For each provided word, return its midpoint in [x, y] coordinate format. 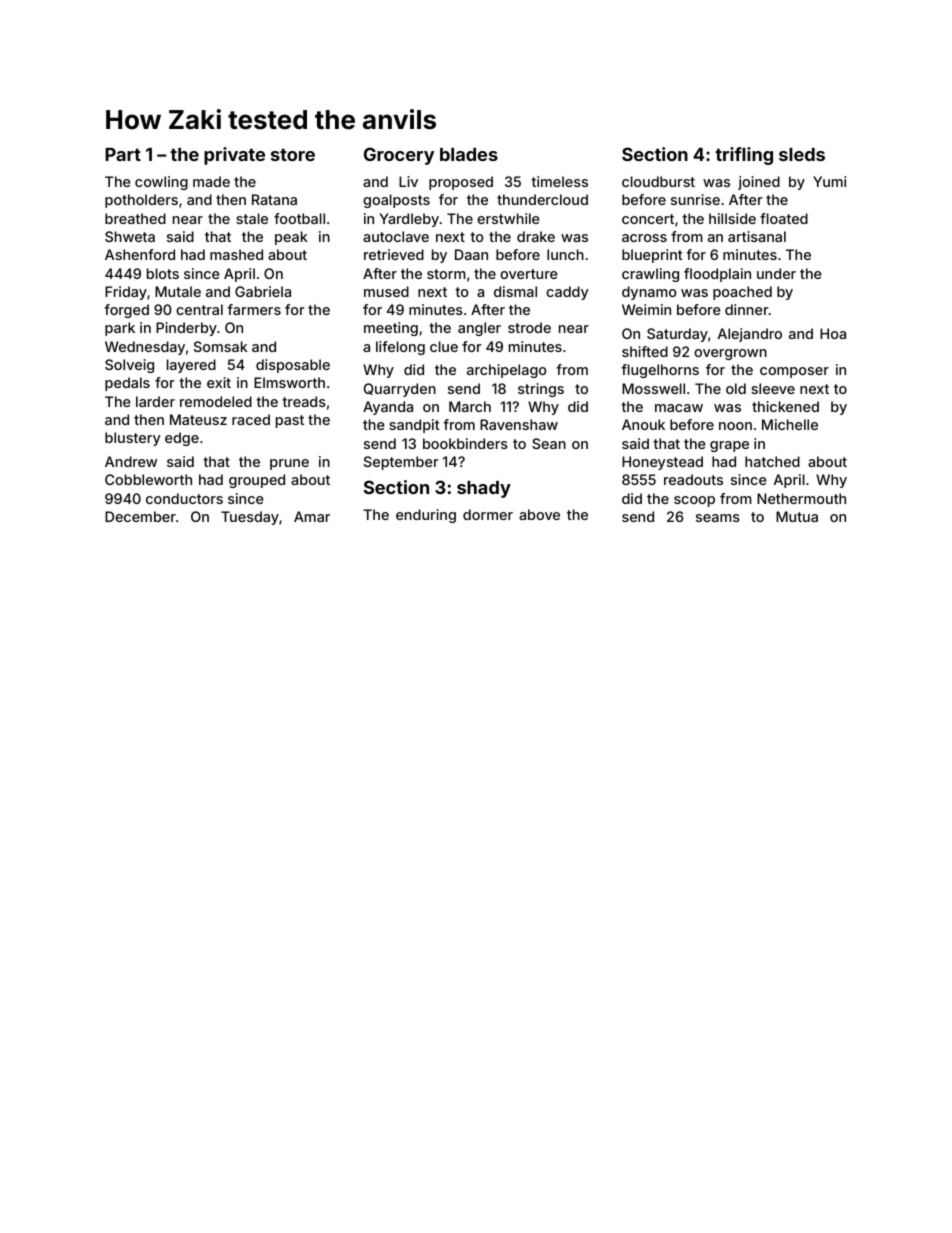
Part [123, 154]
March [470, 406]
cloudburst [658, 181]
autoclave [396, 236]
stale [252, 218]
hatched [772, 461]
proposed [461, 183]
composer [794, 372]
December [140, 516]
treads [304, 401]
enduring [426, 516]
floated [784, 218]
